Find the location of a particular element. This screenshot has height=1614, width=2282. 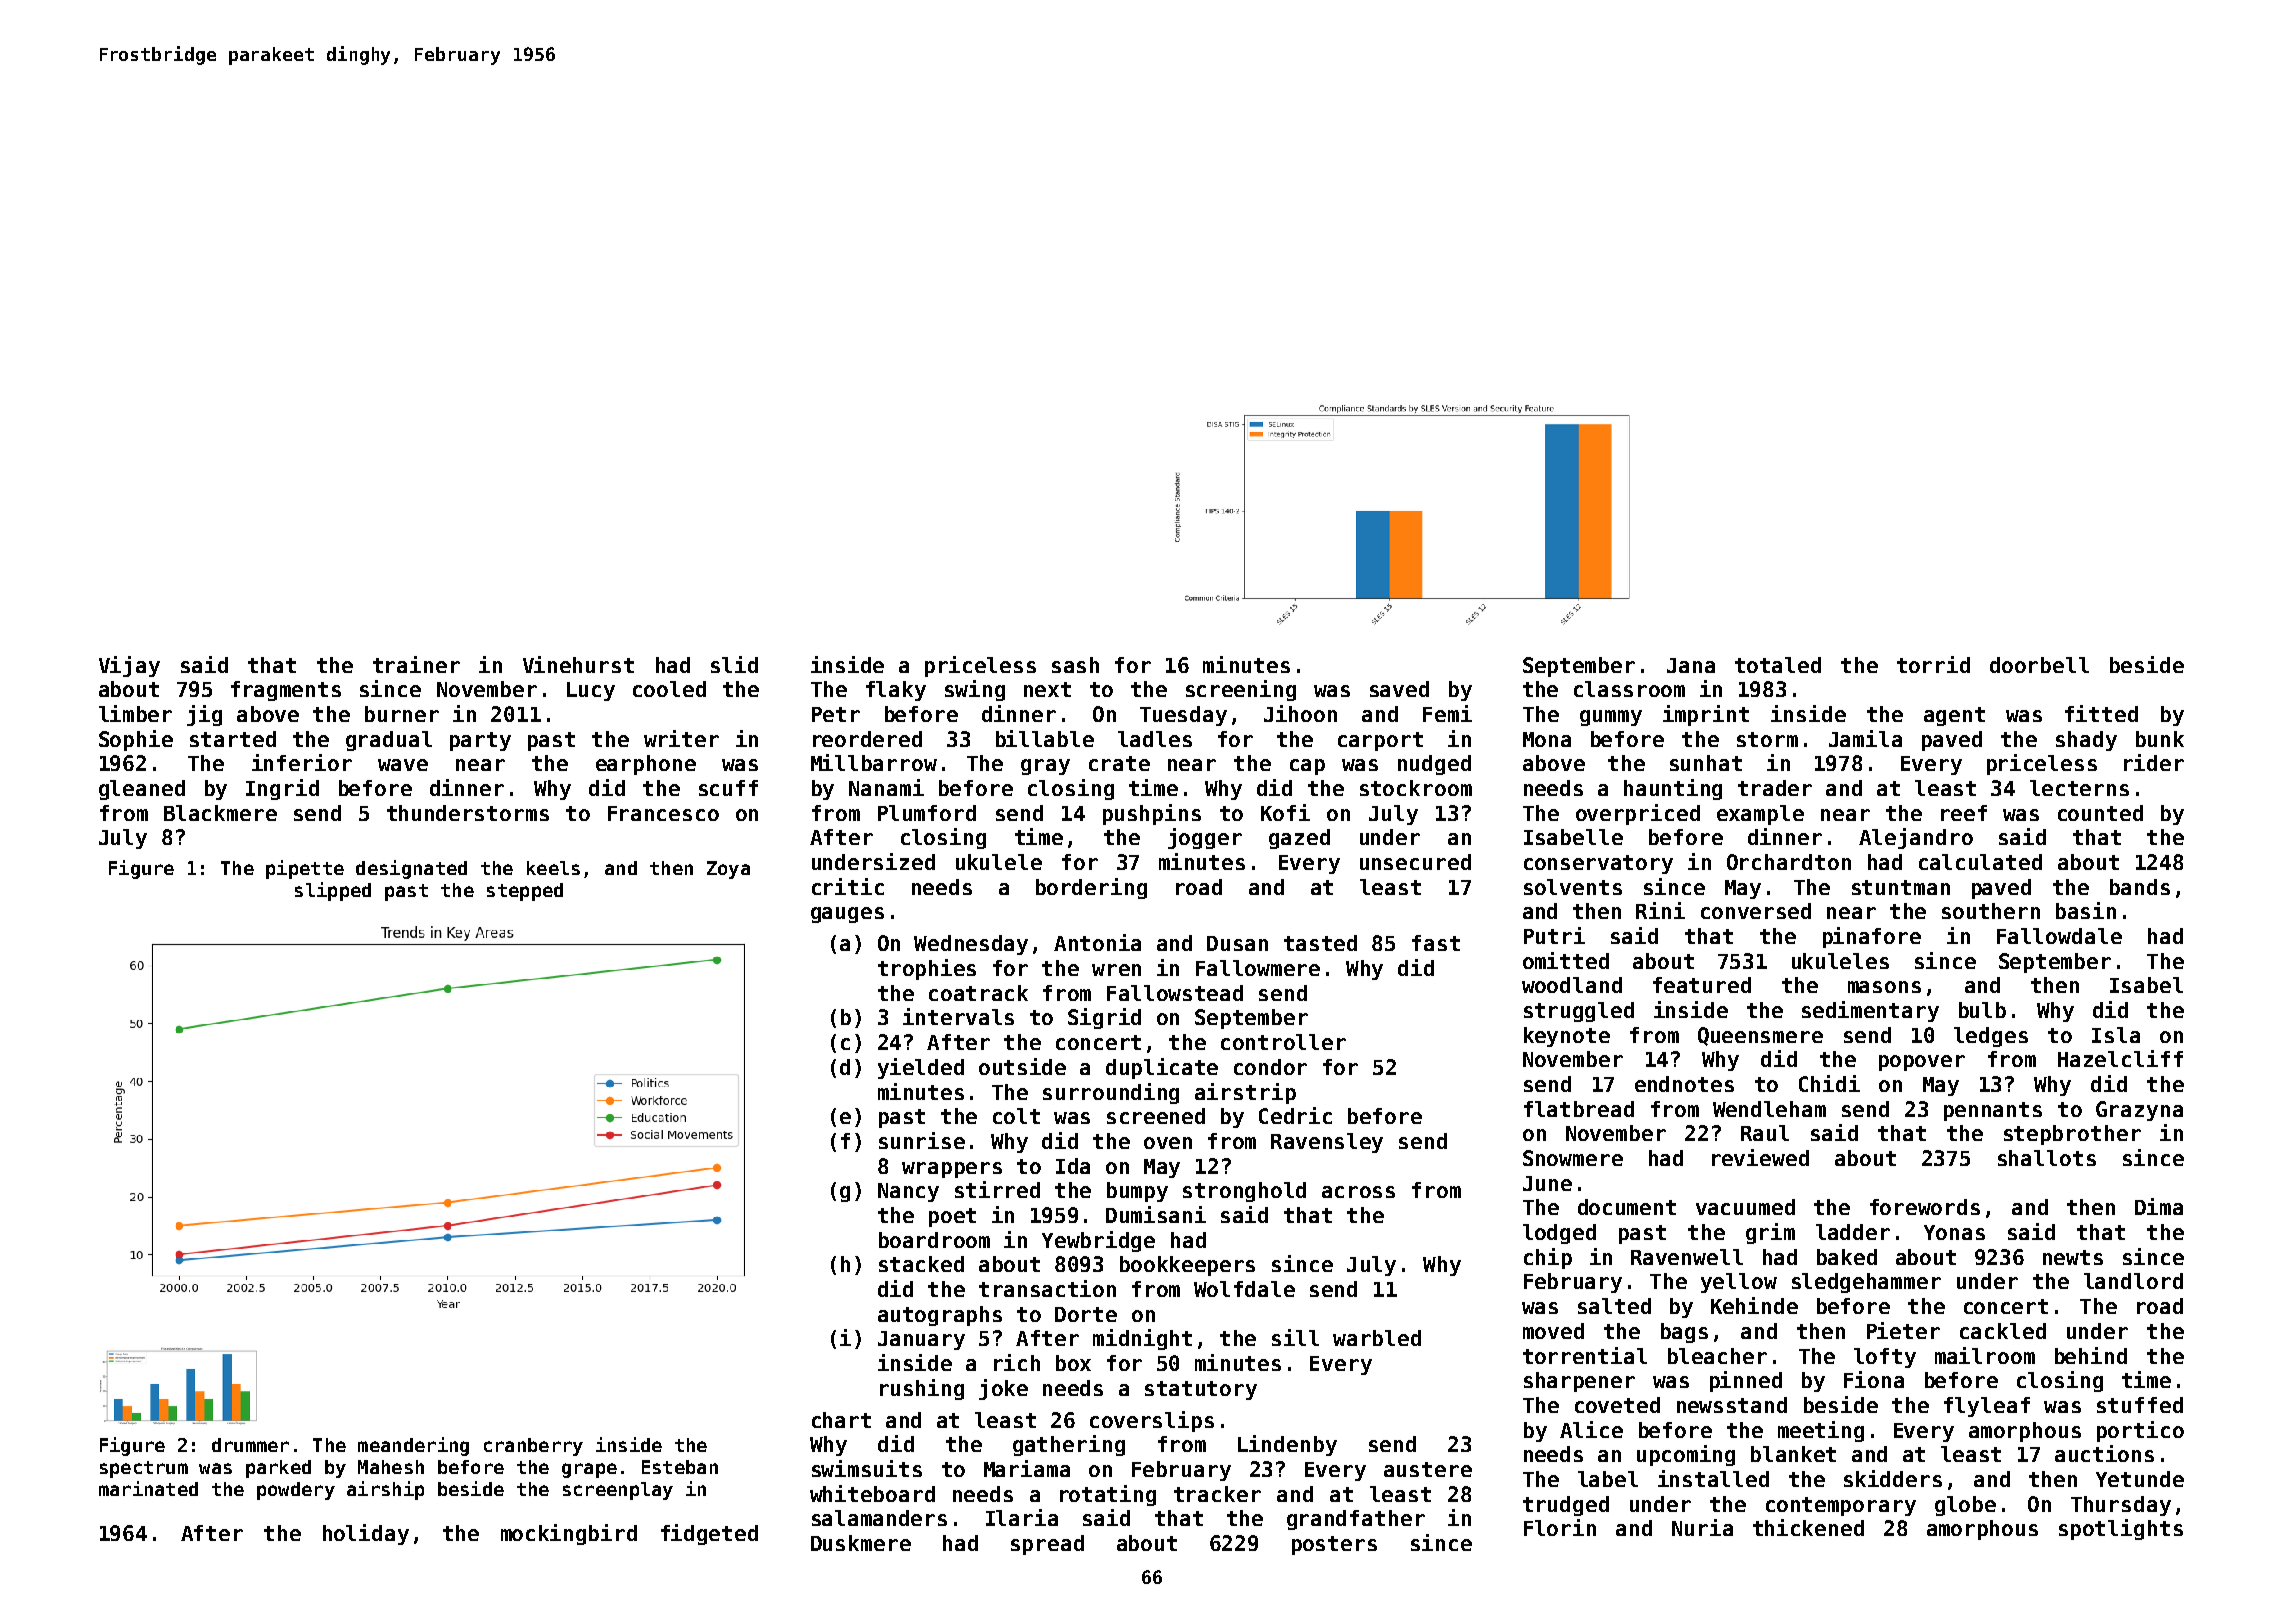

torrid is located at coordinates (1933, 664).
